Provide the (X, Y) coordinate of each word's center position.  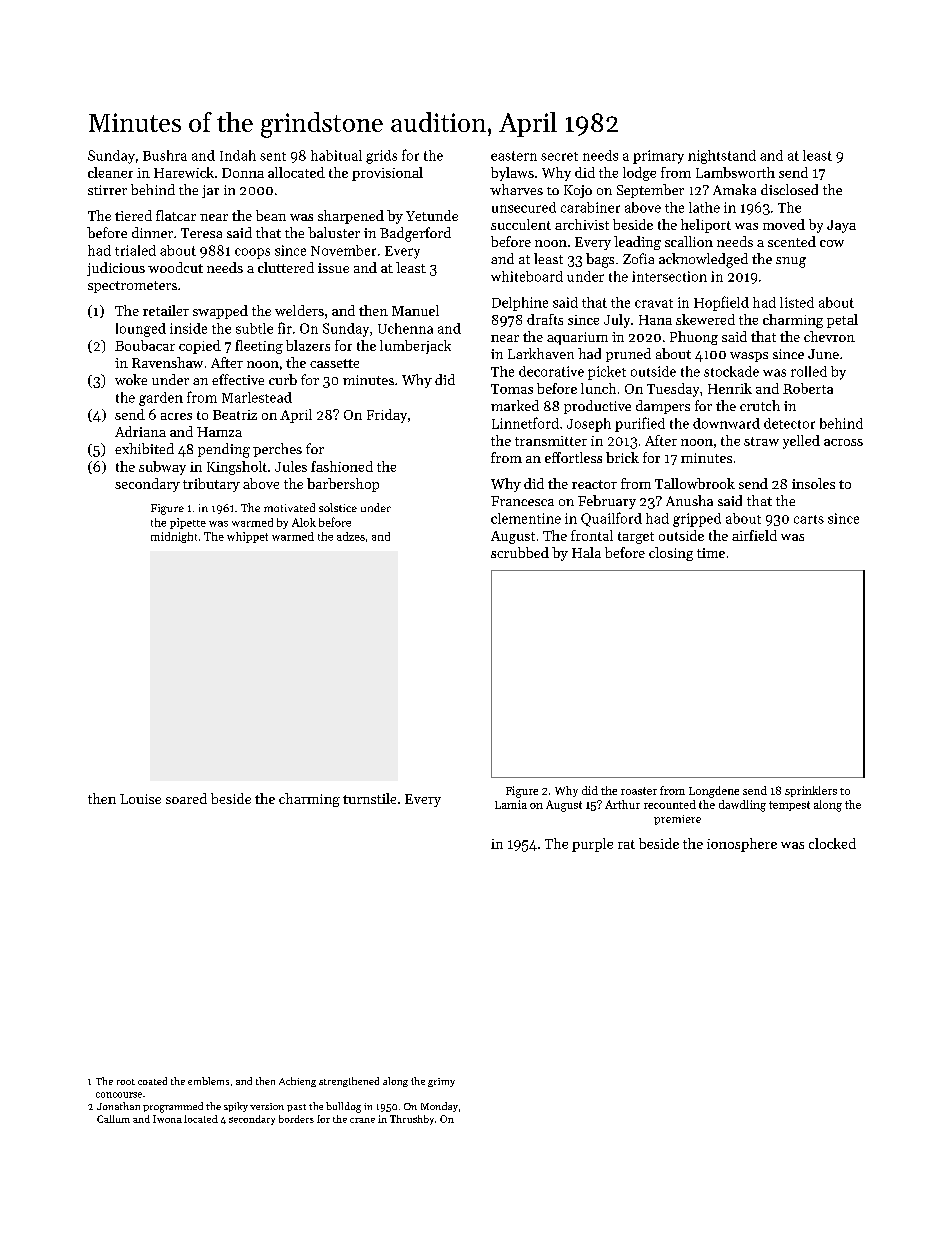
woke (131, 379)
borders (296, 1119)
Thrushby (412, 1120)
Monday (439, 1107)
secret (559, 156)
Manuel (415, 310)
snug (791, 262)
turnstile (369, 798)
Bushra (165, 155)
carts (809, 519)
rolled (809, 371)
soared (186, 798)
